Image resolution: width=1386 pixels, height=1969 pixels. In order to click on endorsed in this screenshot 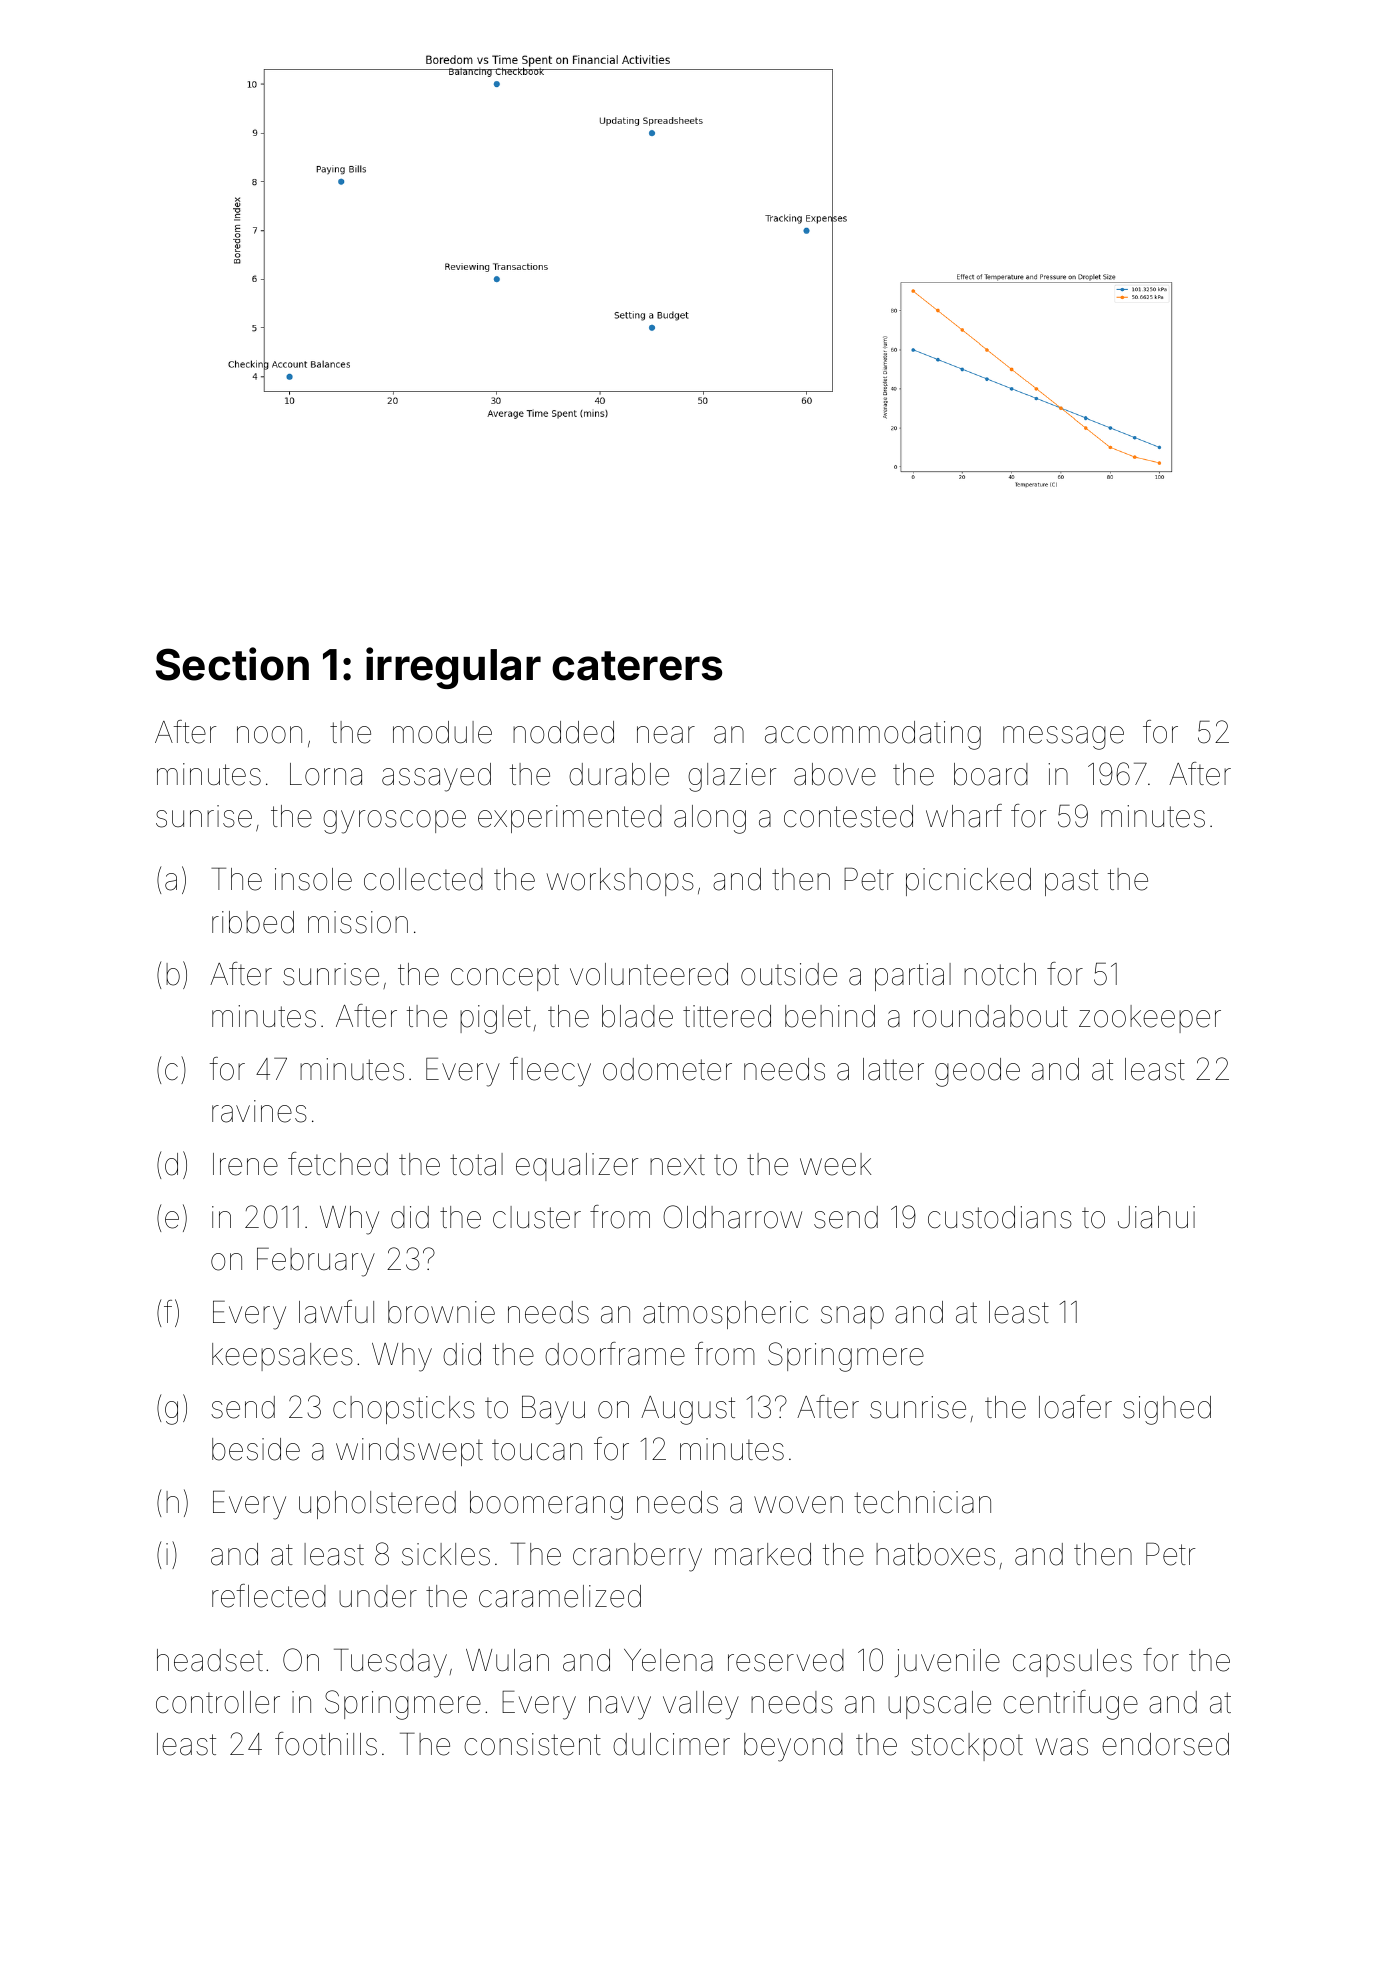, I will do `click(1165, 1744)`.
